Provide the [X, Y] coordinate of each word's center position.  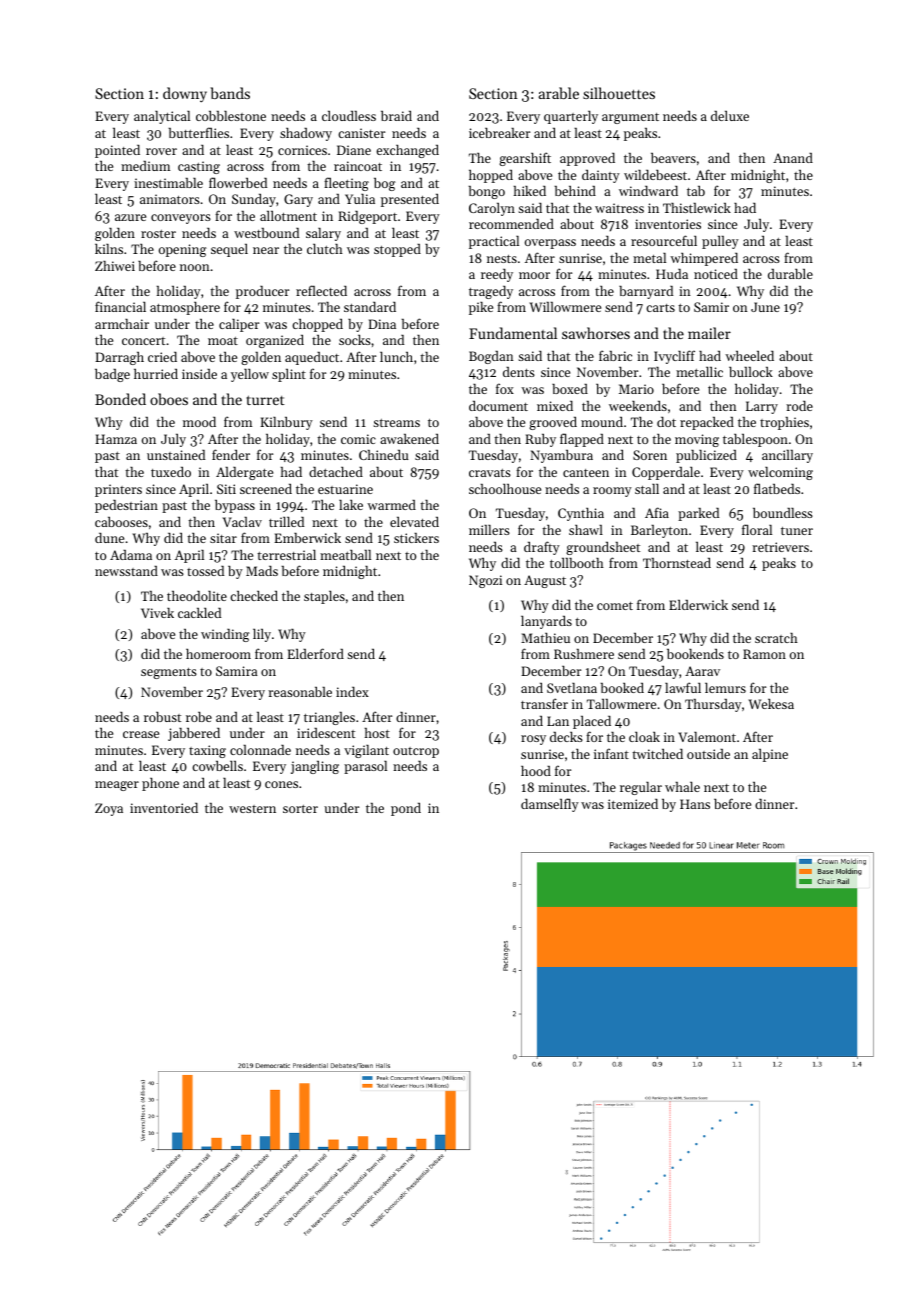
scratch [776, 638]
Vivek [157, 613]
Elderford [315, 653]
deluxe [730, 116]
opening [183, 250]
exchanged [407, 151]
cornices [302, 150]
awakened [409, 439]
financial [120, 306]
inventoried [164, 808]
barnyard [646, 292]
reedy [497, 275]
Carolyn [492, 209]
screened [266, 489]
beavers [673, 158]
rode [799, 406]
